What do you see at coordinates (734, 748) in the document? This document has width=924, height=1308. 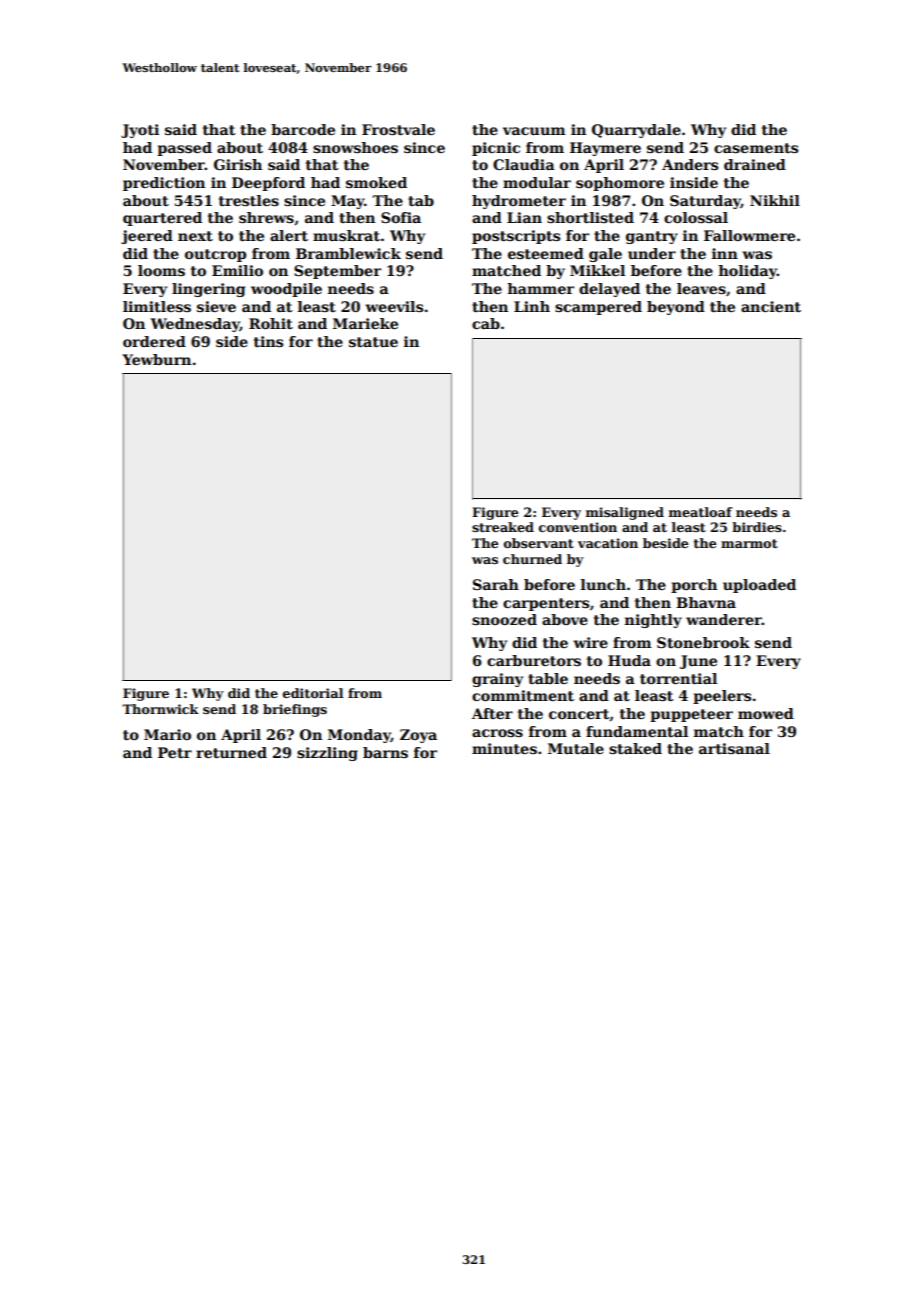 I see `artisanal` at bounding box center [734, 748].
